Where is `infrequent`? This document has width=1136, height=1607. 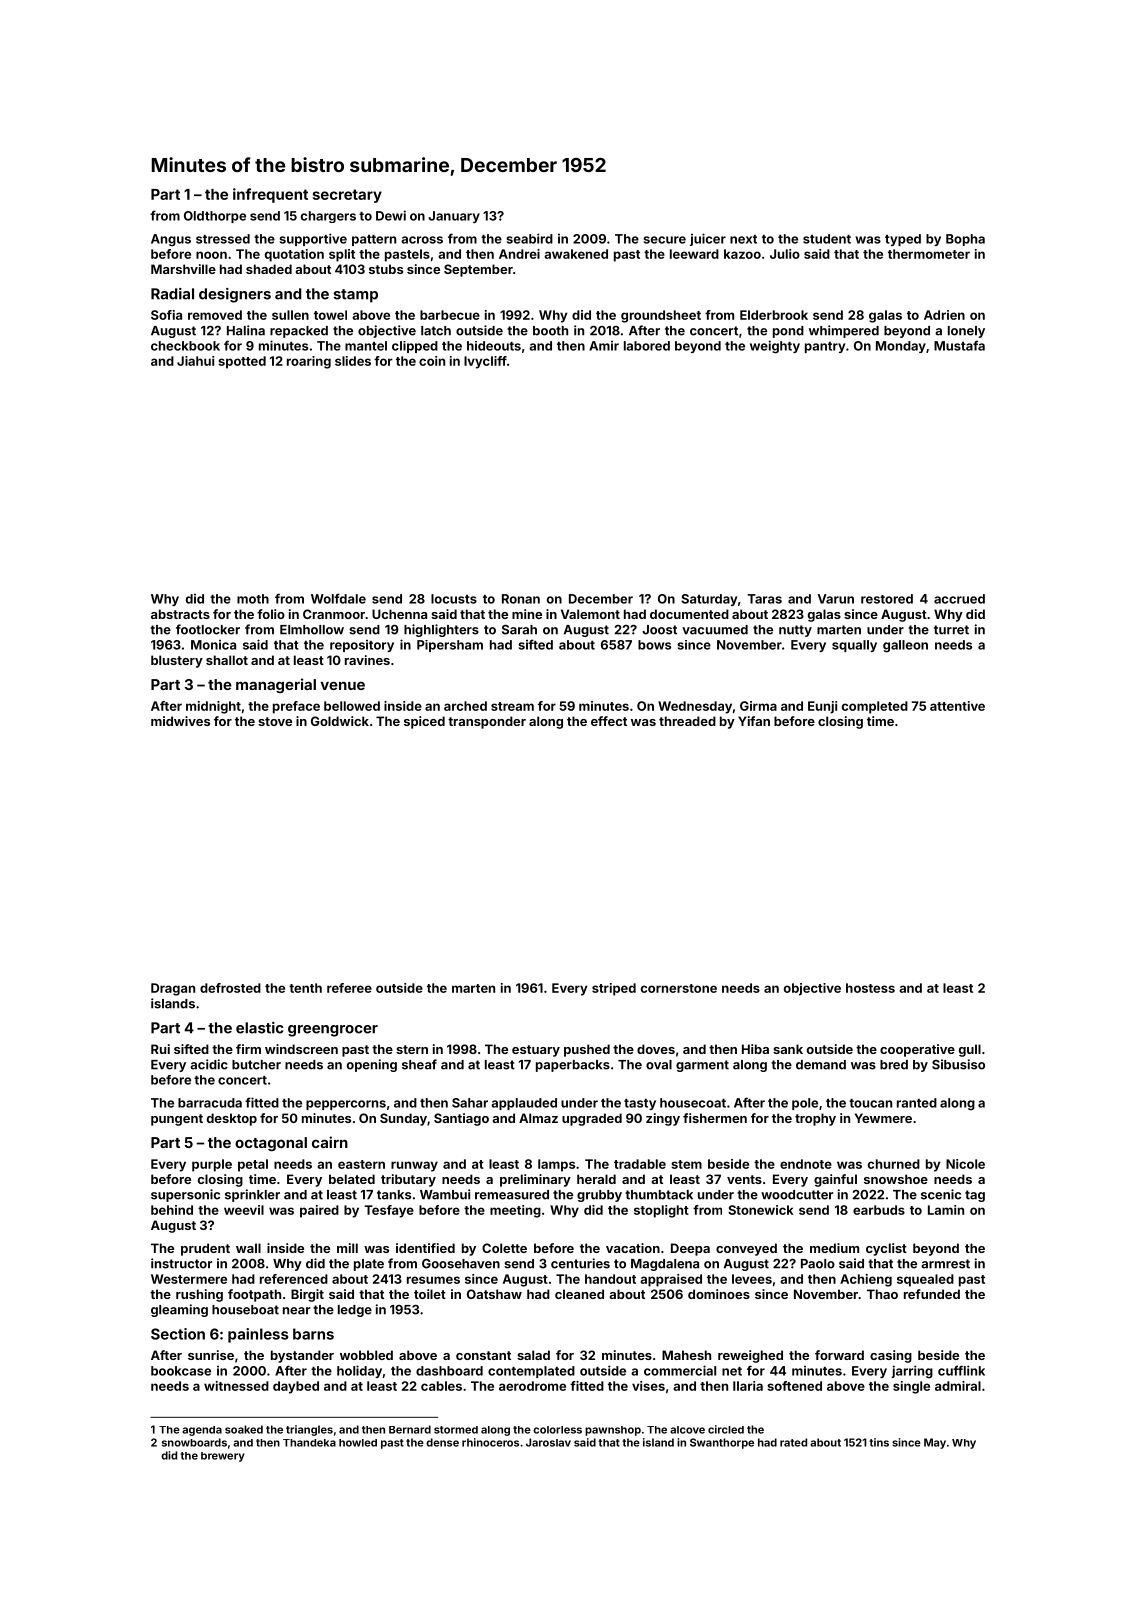 infrequent is located at coordinates (270, 195).
